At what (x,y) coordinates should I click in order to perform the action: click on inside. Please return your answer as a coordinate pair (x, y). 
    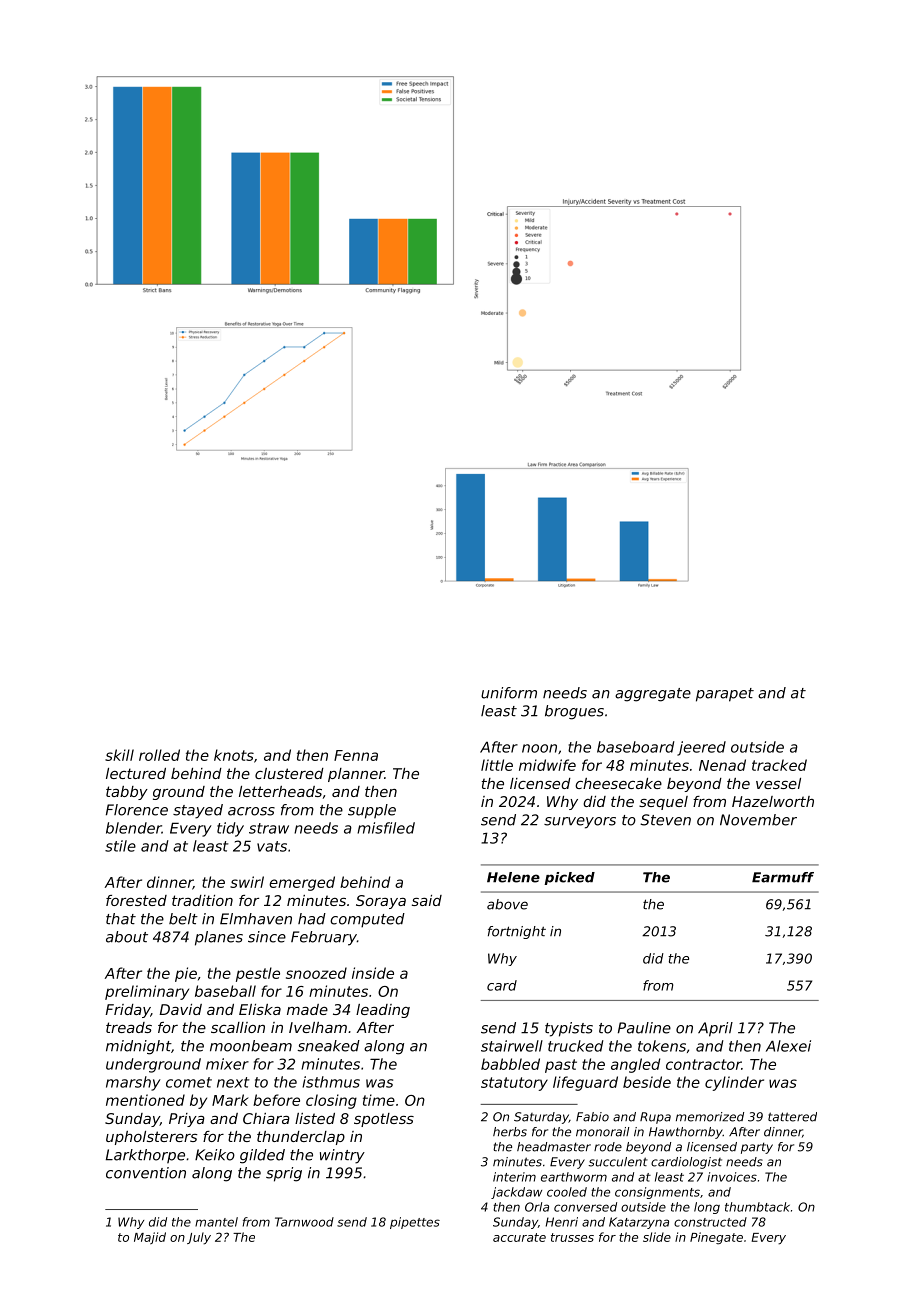
    Looking at the image, I should click on (373, 973).
